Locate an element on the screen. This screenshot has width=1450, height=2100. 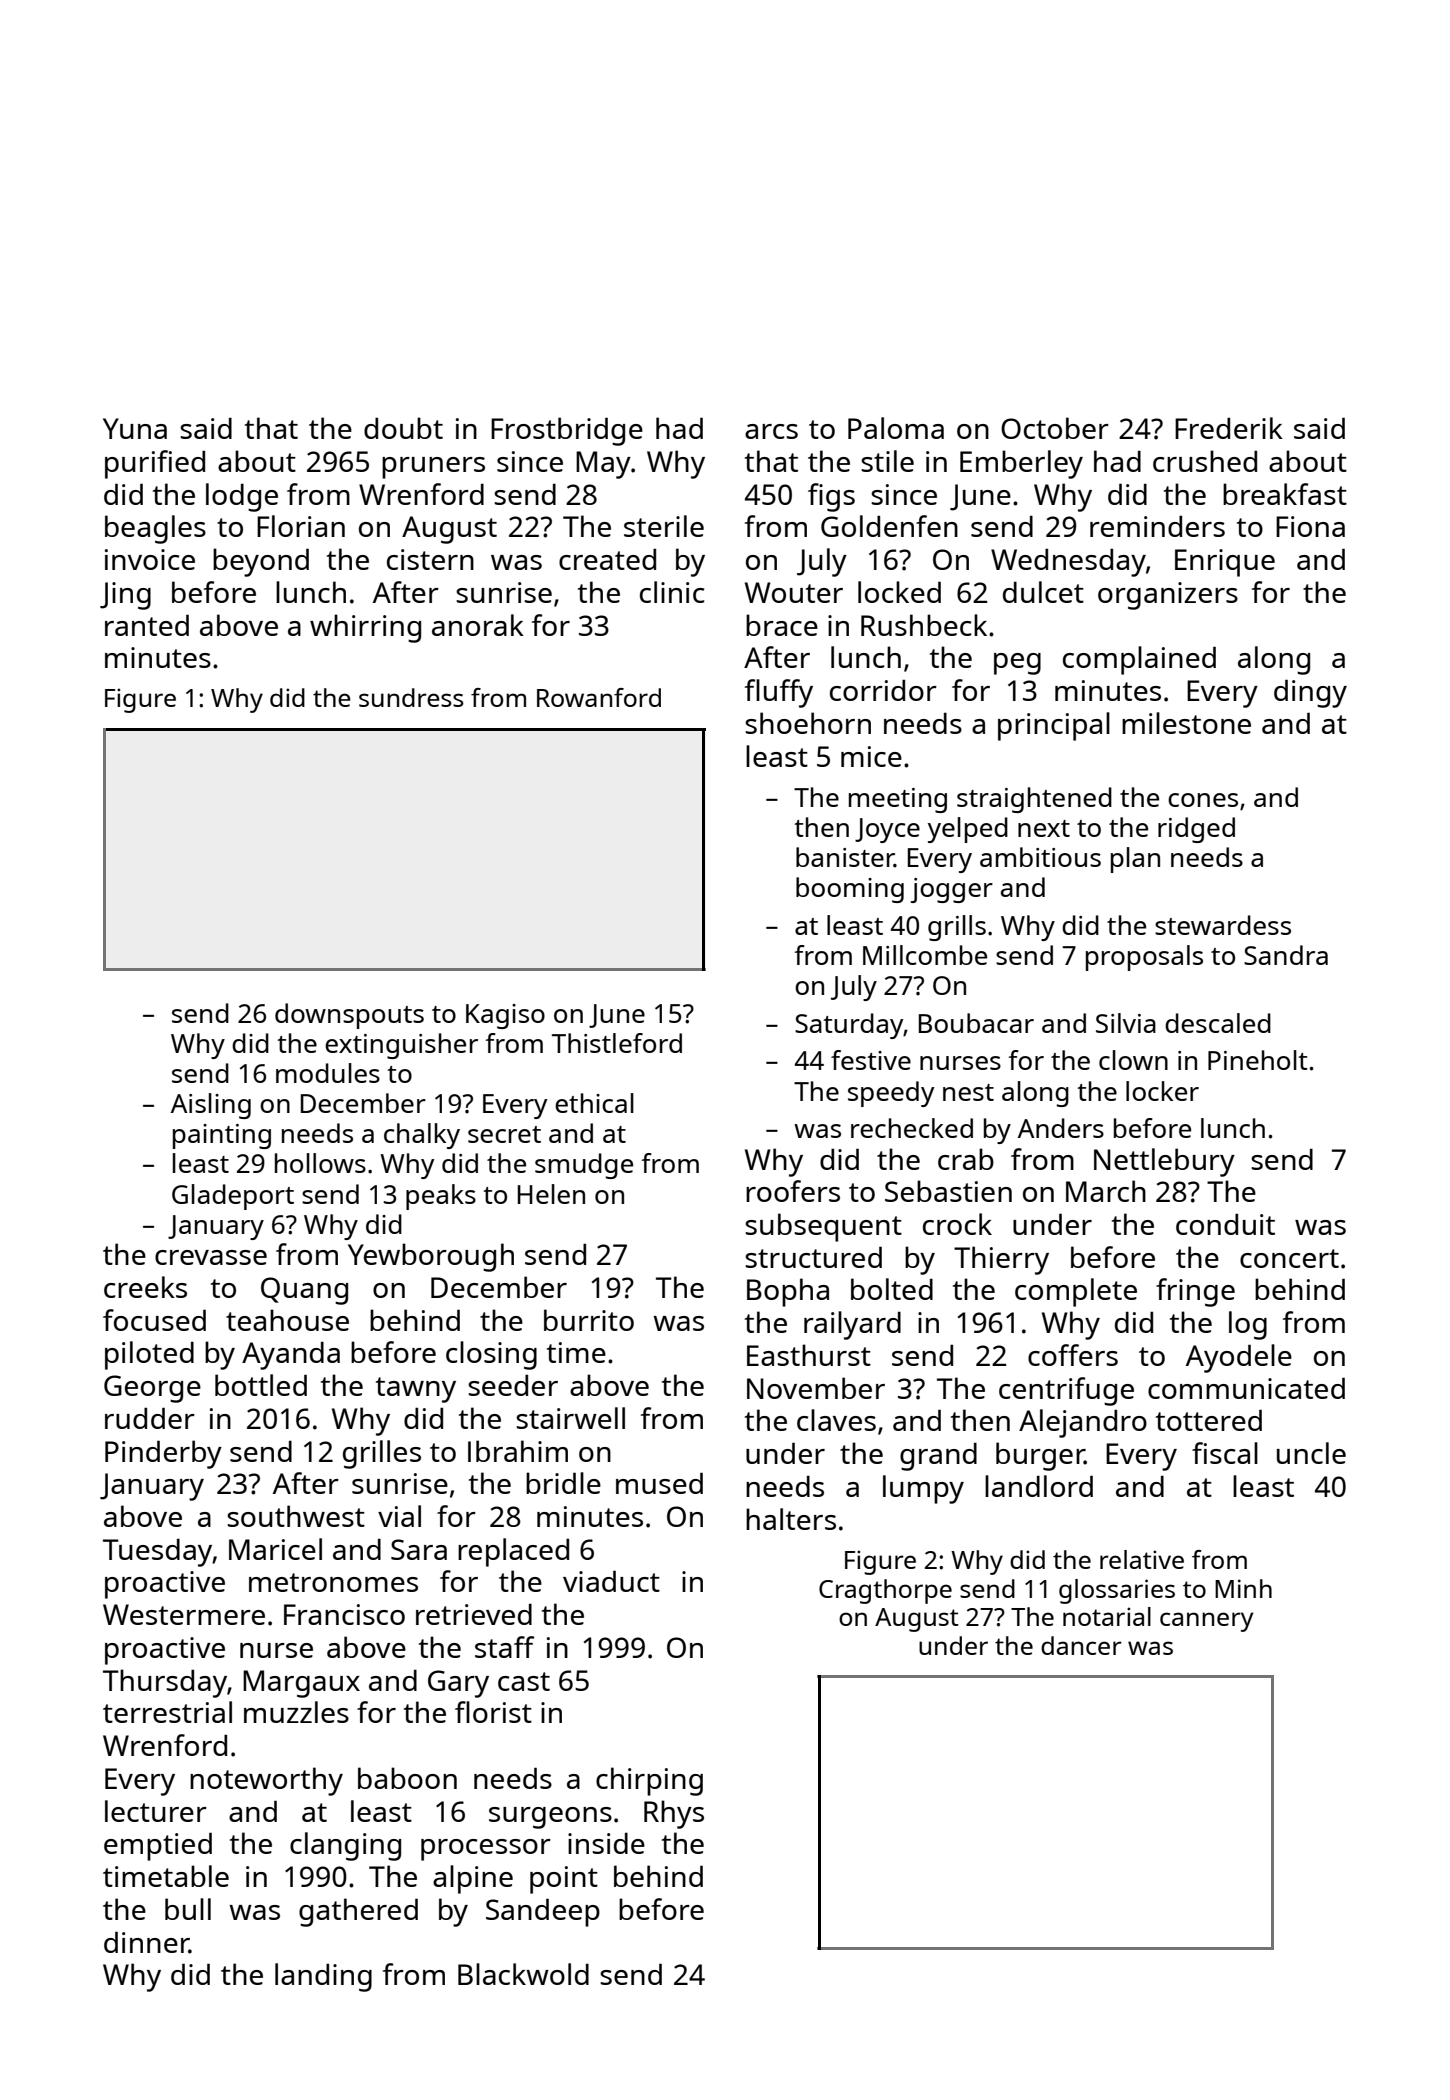
doubt is located at coordinates (403, 428).
